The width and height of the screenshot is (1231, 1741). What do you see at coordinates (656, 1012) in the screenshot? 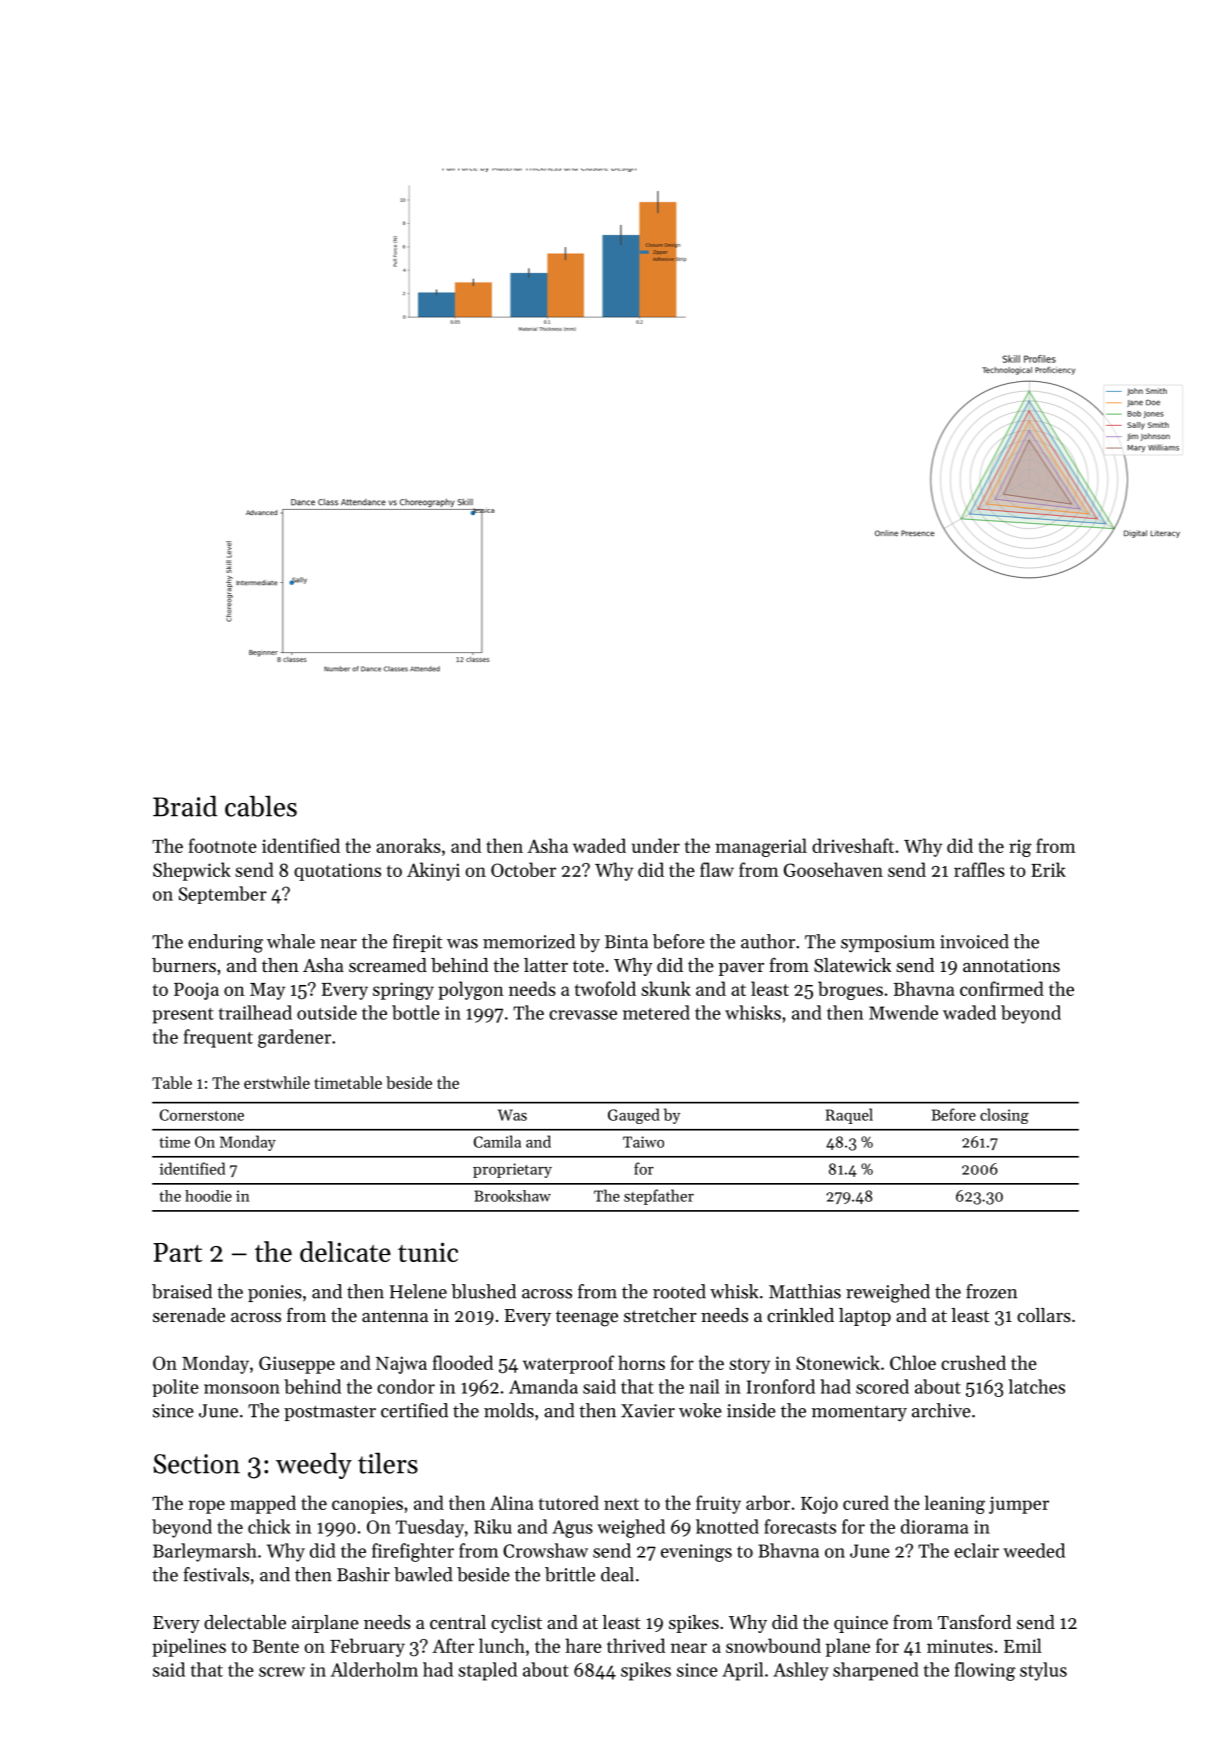
I see `metered` at bounding box center [656, 1012].
